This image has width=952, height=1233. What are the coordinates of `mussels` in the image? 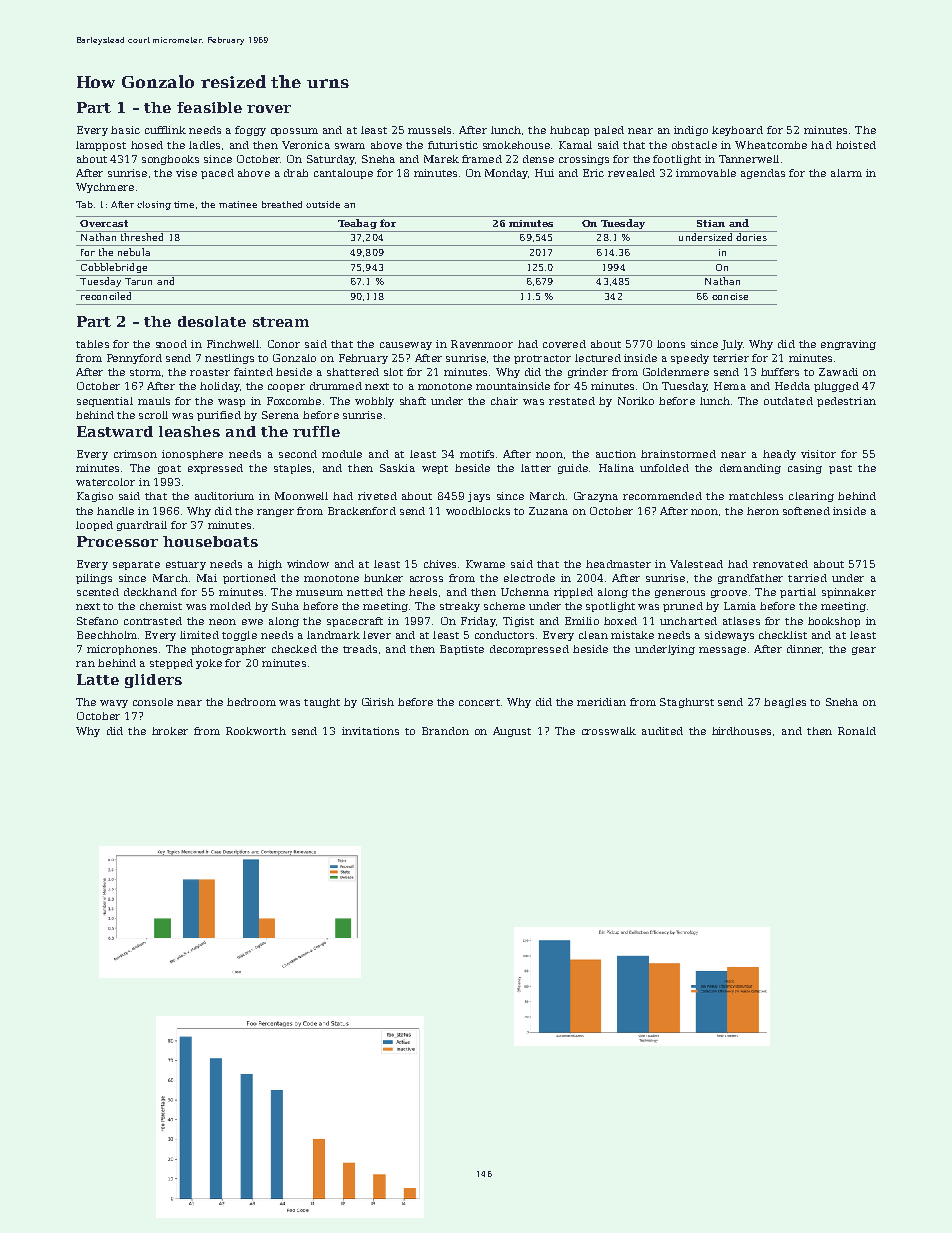 It's located at (429, 130).
